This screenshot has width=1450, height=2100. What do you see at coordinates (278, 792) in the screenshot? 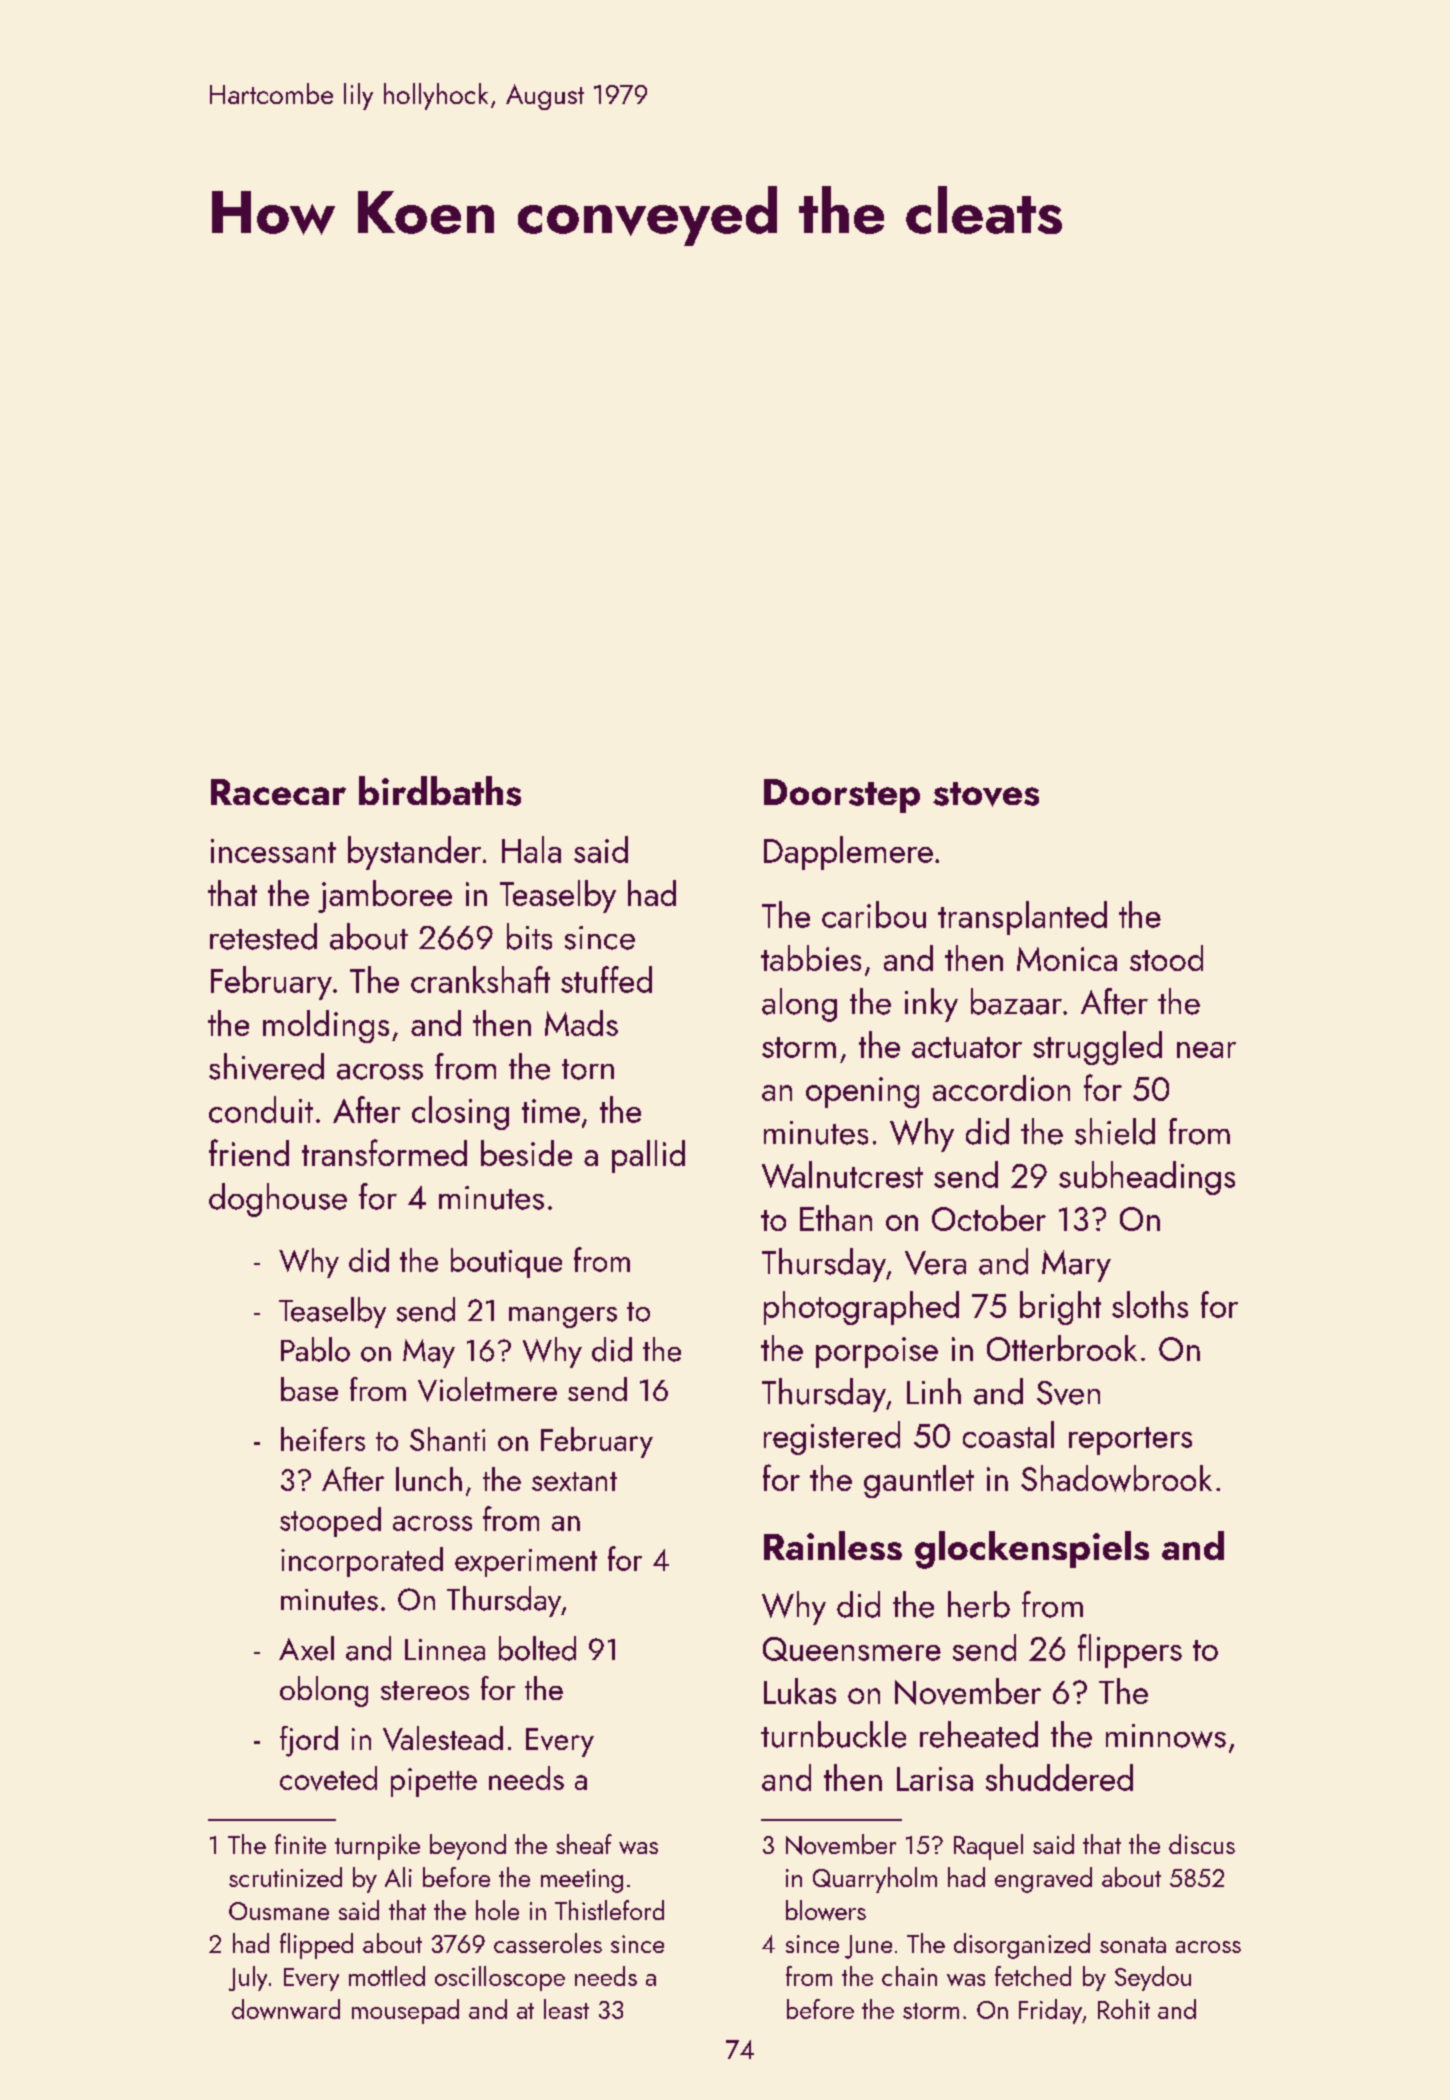
I see `Racecar` at bounding box center [278, 792].
